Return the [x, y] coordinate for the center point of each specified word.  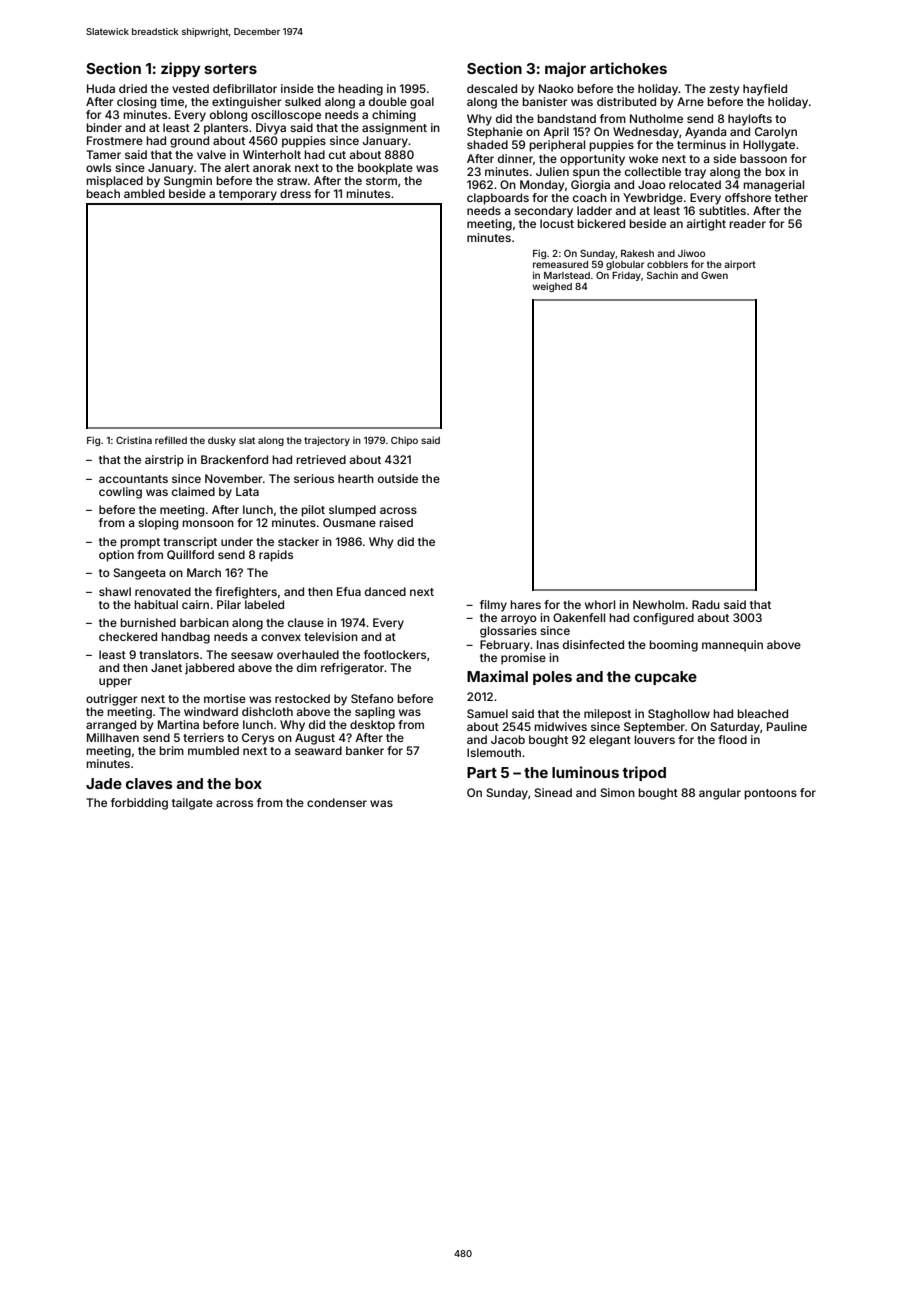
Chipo [404, 441]
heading [360, 90]
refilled [171, 440]
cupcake [666, 678]
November [234, 478]
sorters [230, 69]
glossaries [508, 632]
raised [396, 522]
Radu [706, 604]
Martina [178, 724]
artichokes [628, 68]
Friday [626, 276]
